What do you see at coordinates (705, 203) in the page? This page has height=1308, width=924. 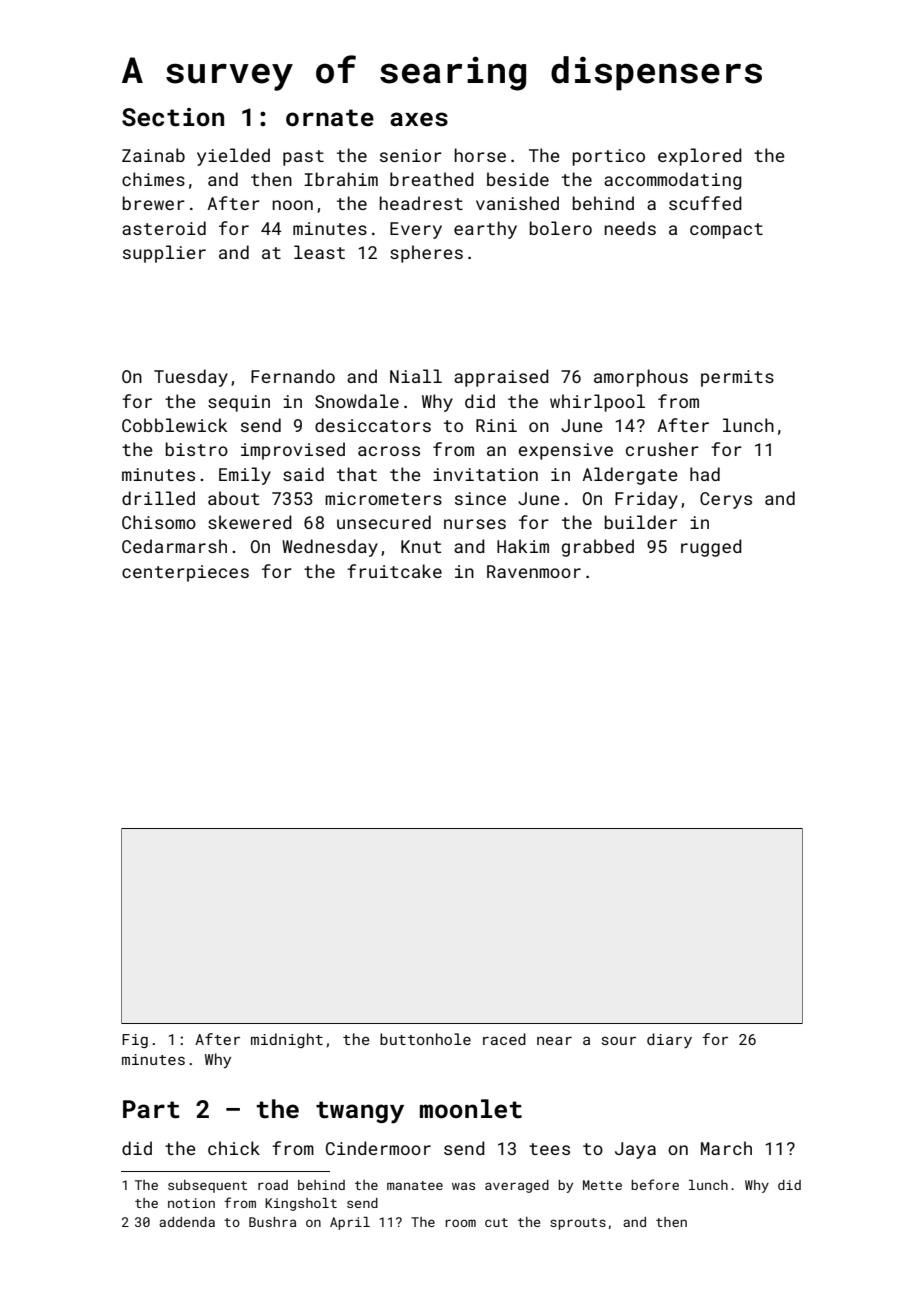 I see `scuffed` at bounding box center [705, 203].
